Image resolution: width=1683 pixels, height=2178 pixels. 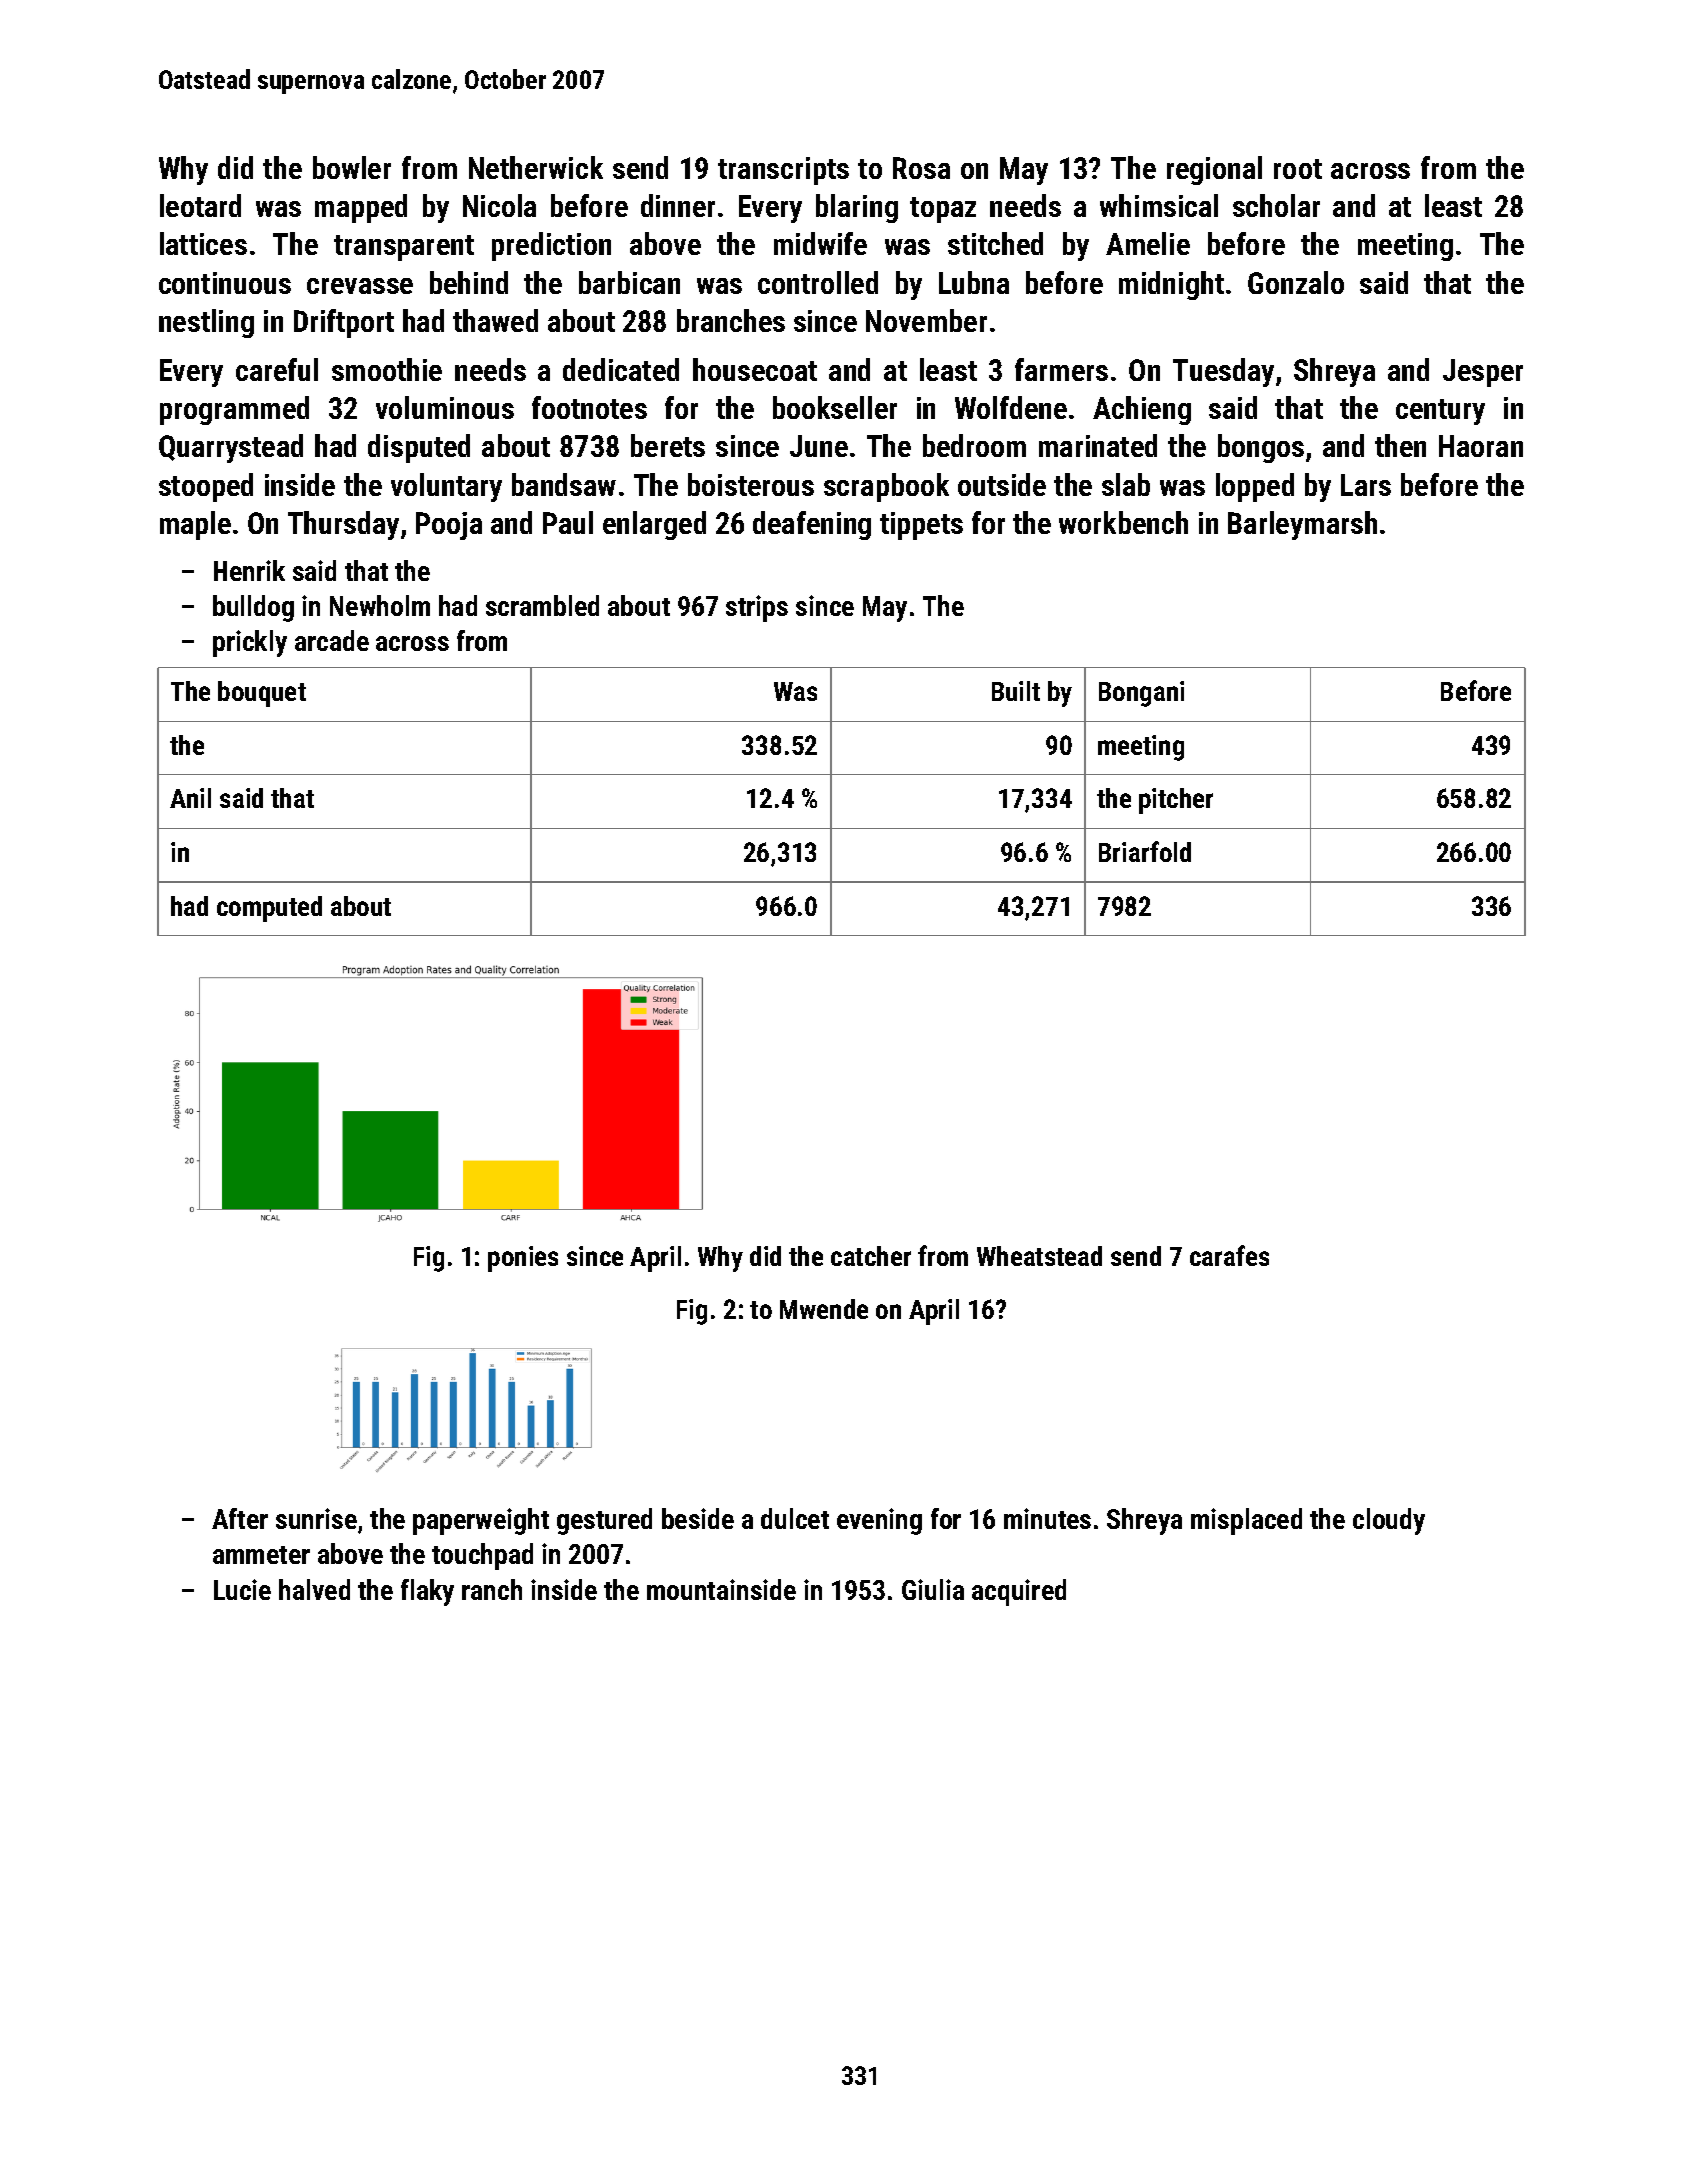 What do you see at coordinates (240, 1518) in the screenshot?
I see `After` at bounding box center [240, 1518].
